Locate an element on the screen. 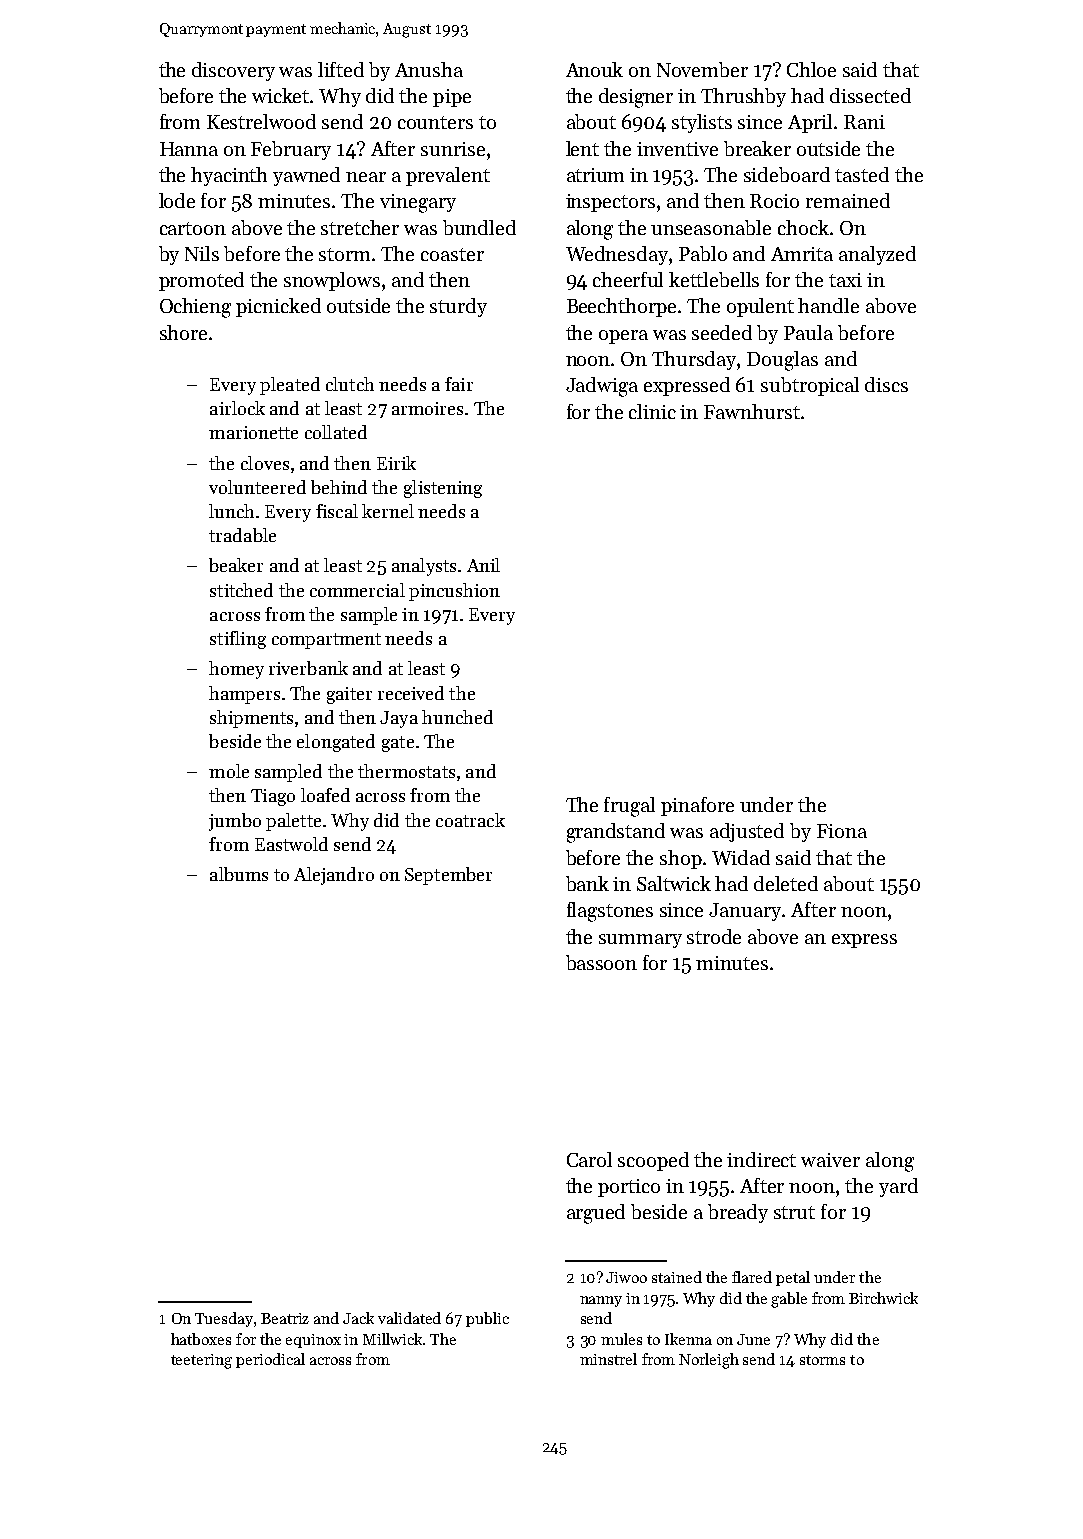 This screenshot has width=1083, height=1539. yawned is located at coordinates (306, 176).
